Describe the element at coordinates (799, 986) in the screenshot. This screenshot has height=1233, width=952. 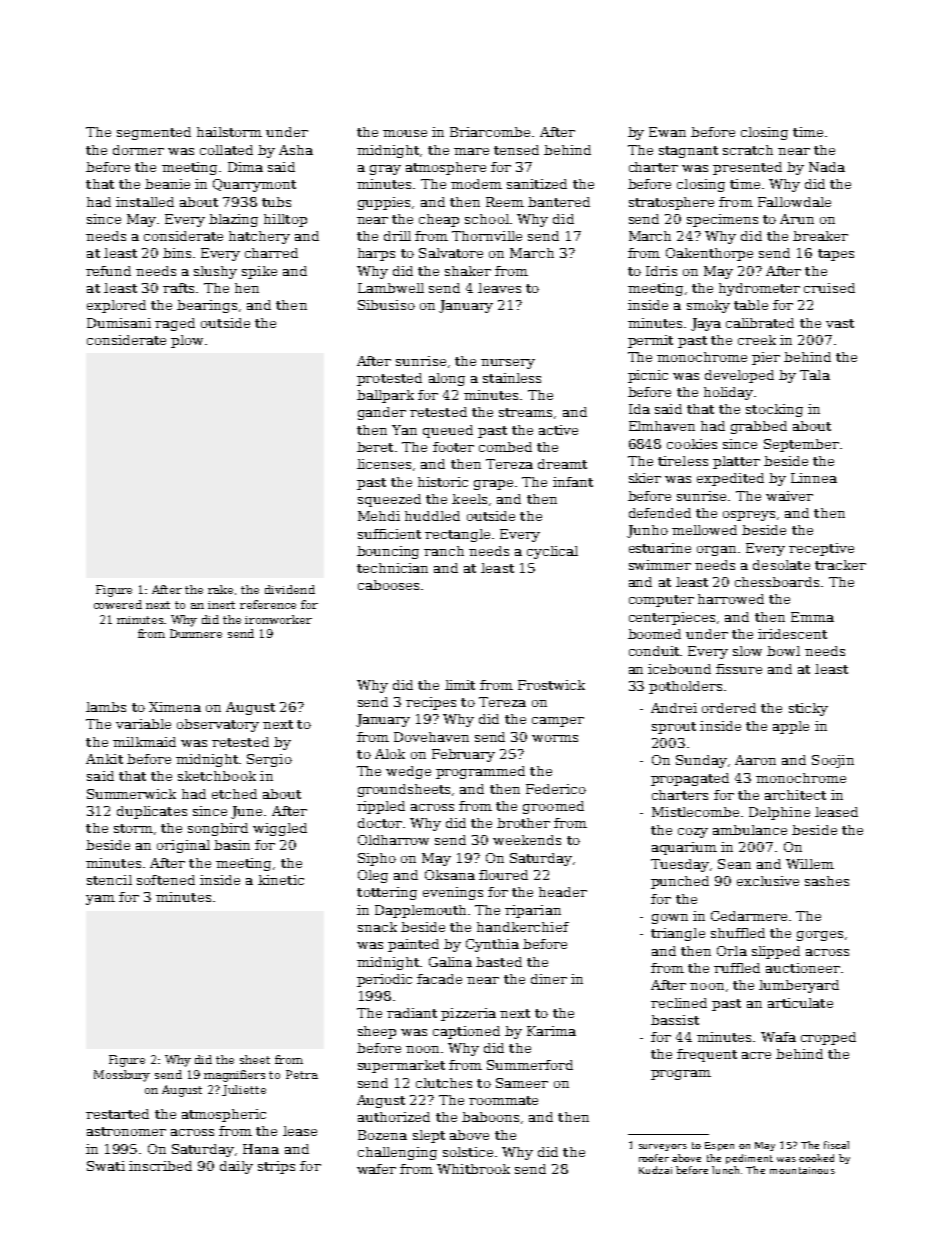
I see `lumberyard` at that location.
